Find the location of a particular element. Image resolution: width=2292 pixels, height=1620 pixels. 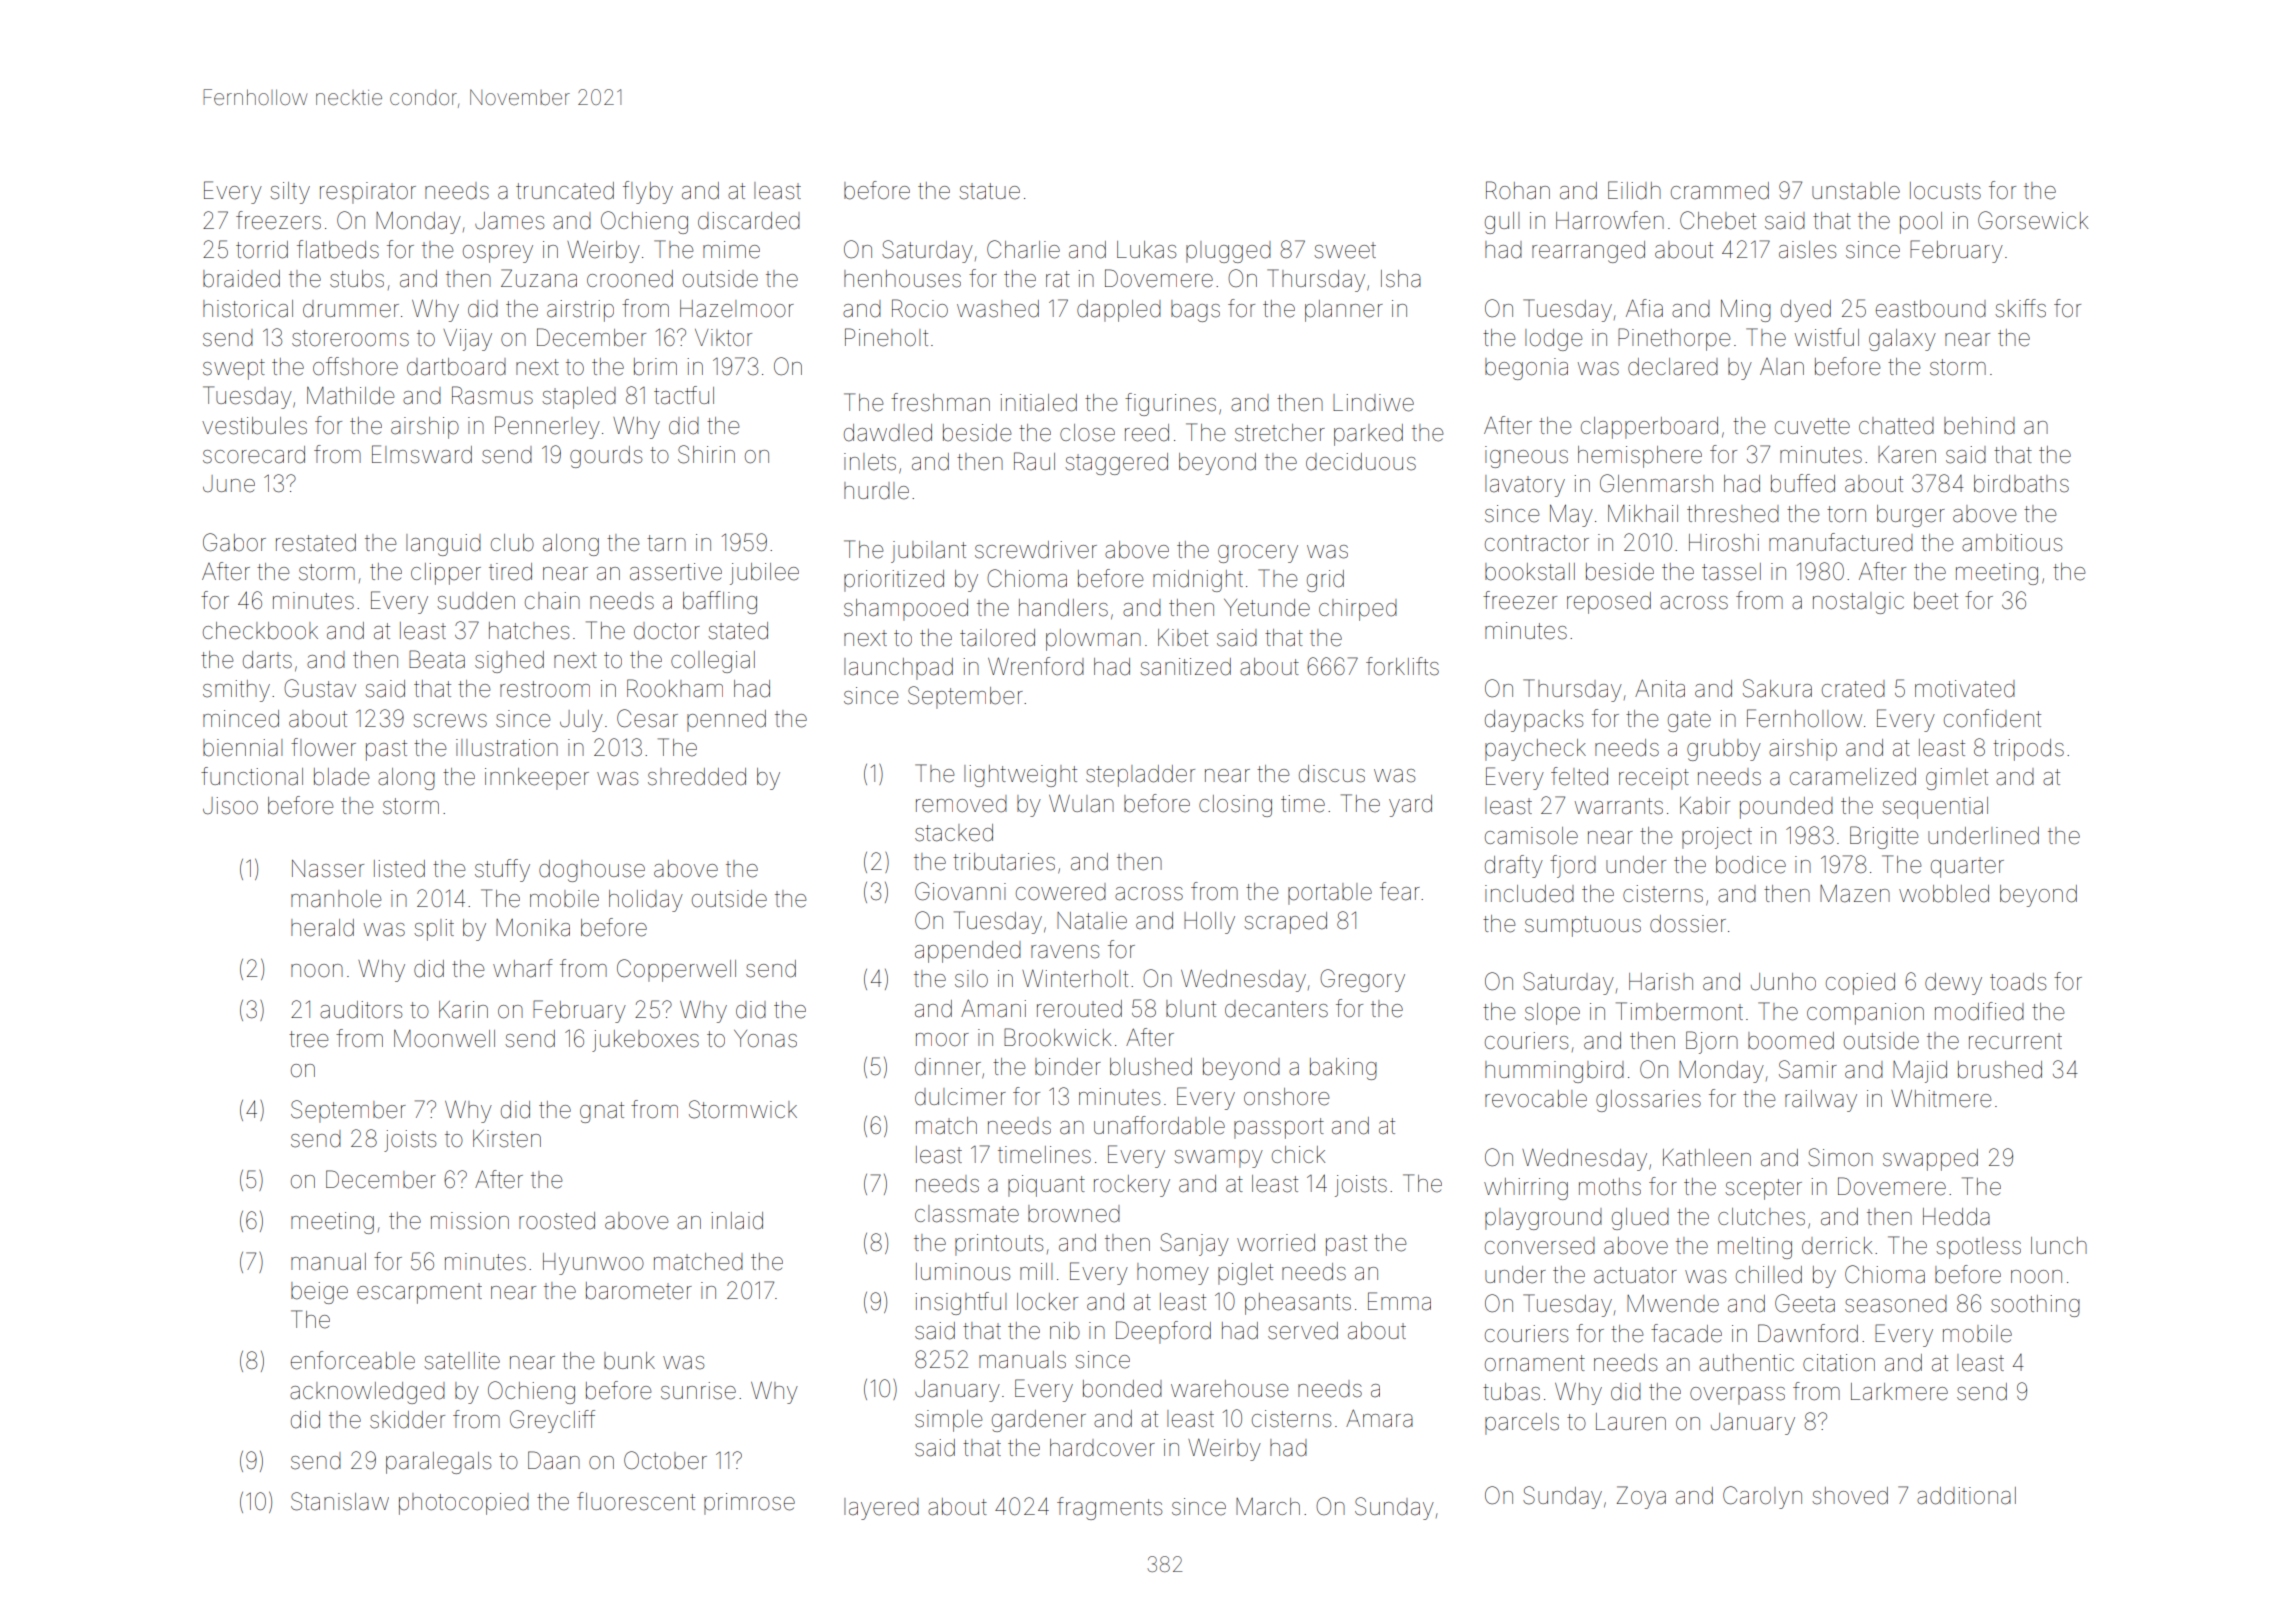

Giovanni is located at coordinates (960, 891).
